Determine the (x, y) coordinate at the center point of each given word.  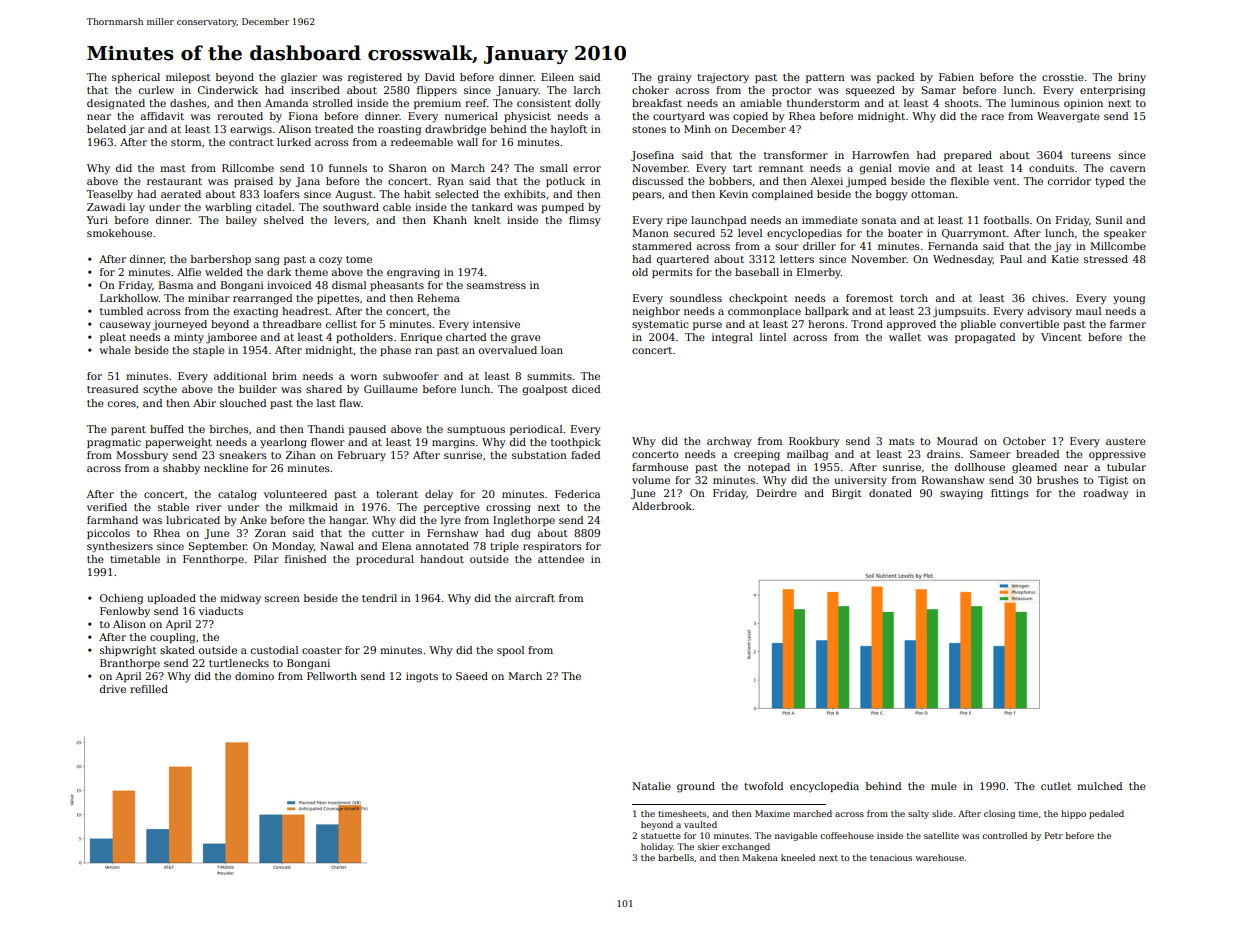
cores (122, 404)
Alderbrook (662, 506)
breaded (1037, 454)
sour (787, 247)
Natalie (651, 786)
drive (113, 689)
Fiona (303, 116)
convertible (1029, 324)
